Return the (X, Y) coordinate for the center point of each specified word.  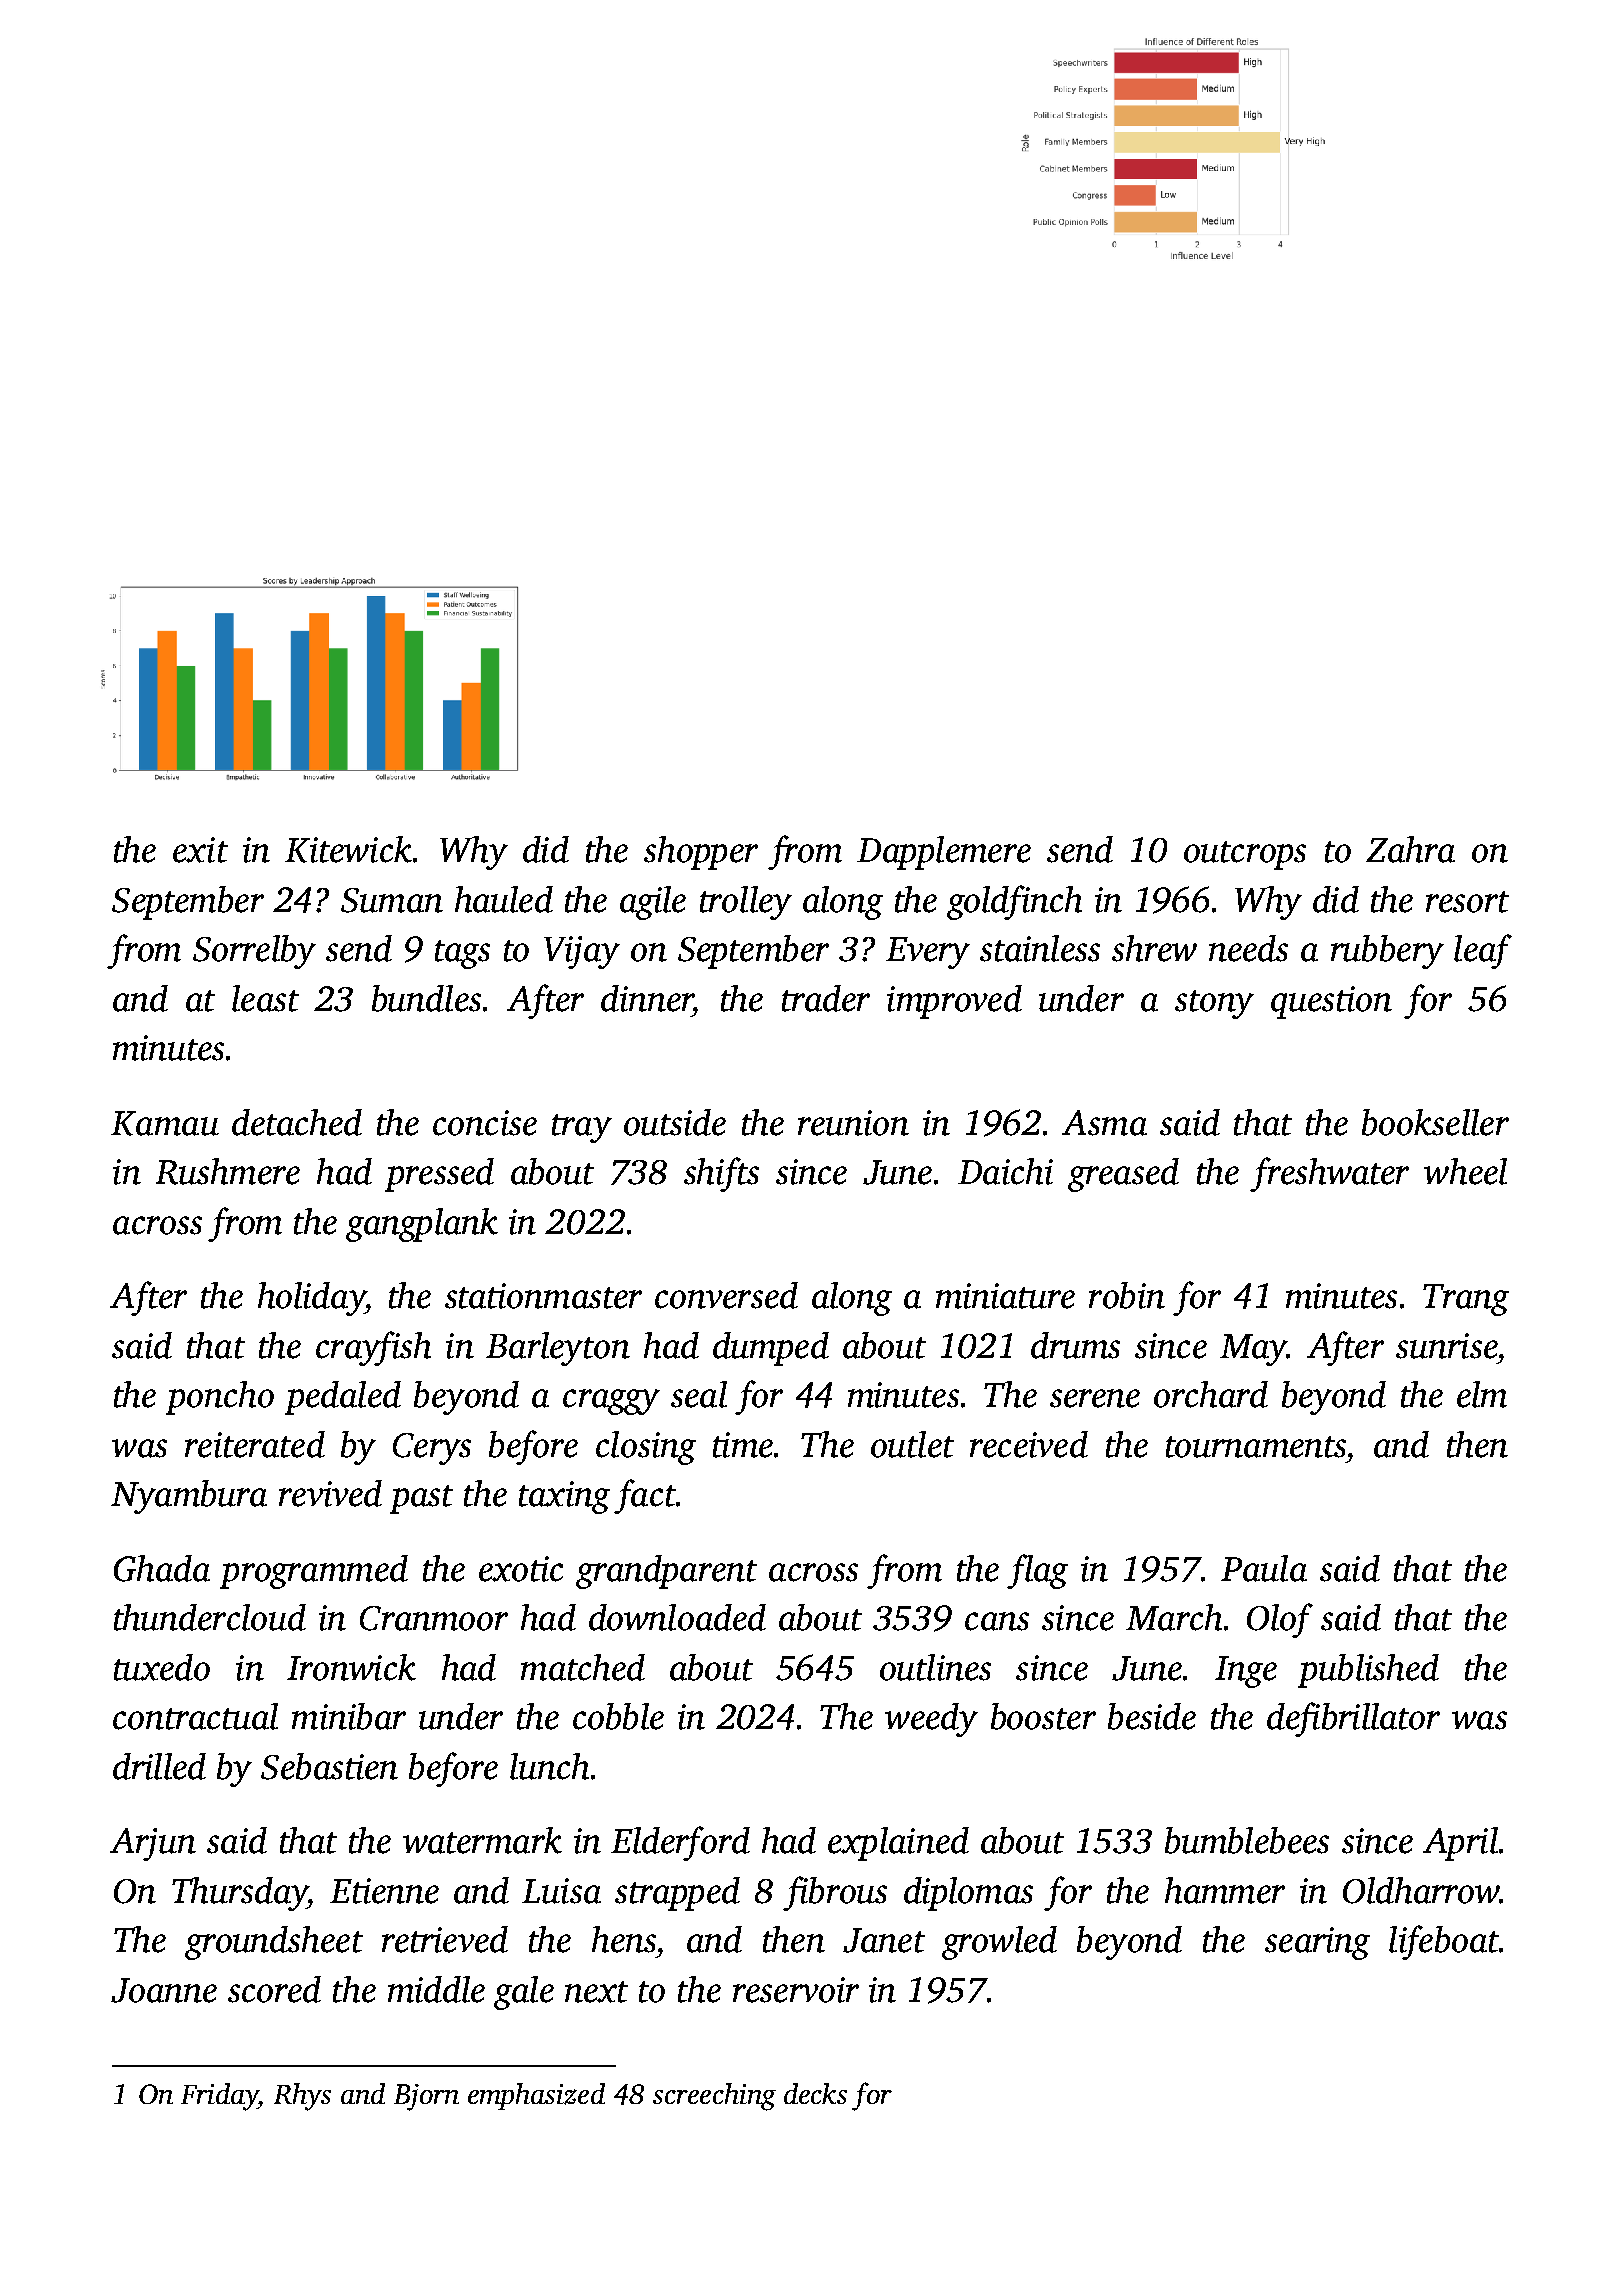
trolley (746, 903)
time (743, 1445)
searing (1317, 1943)
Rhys (302, 2097)
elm (1482, 1394)
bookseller (1435, 1122)
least (265, 998)
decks (815, 2093)
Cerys (432, 1449)
